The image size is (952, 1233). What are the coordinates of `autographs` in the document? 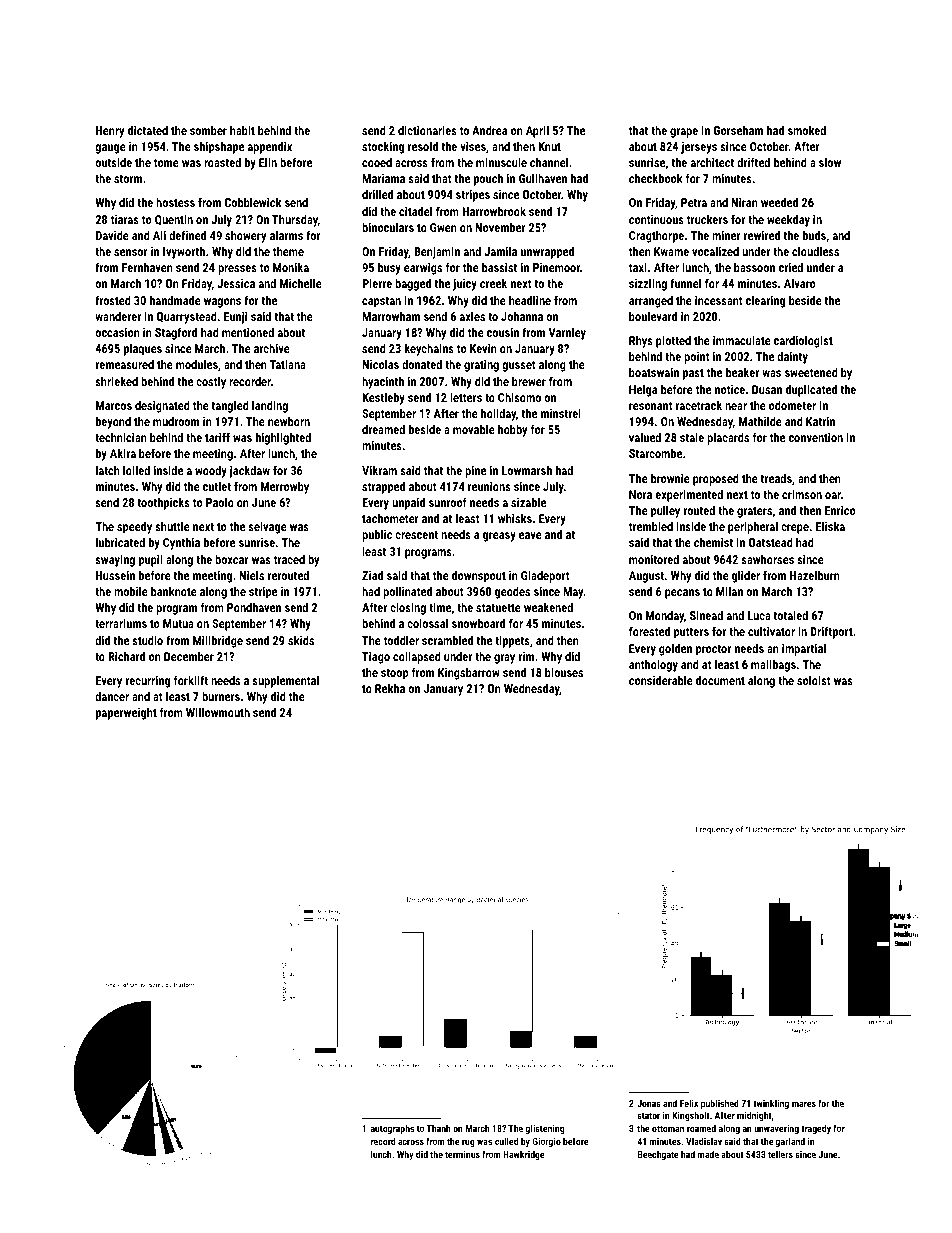 It's located at (392, 1129).
